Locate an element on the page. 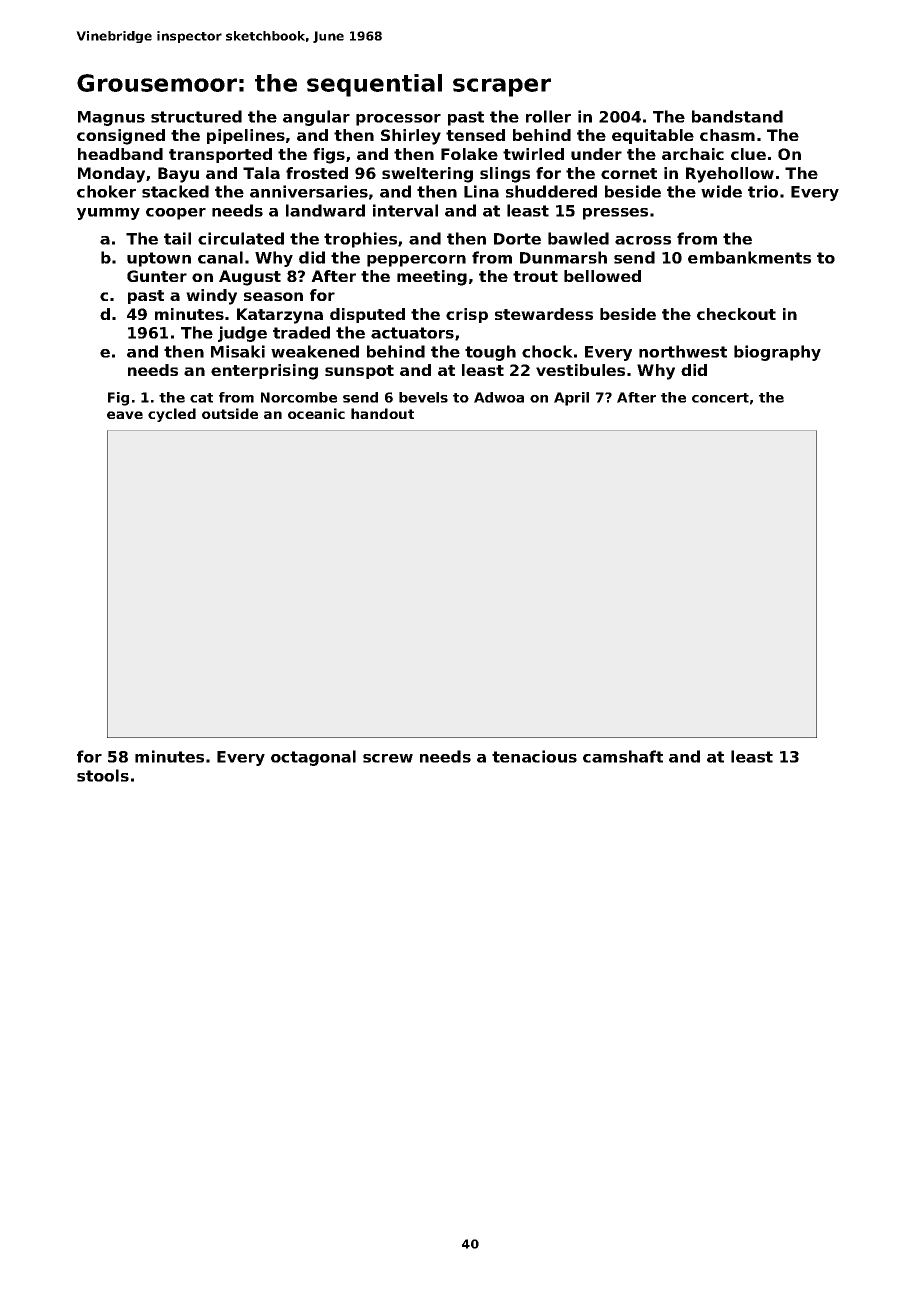 Image resolution: width=924 pixels, height=1308 pixels. structured is located at coordinates (196, 116).
